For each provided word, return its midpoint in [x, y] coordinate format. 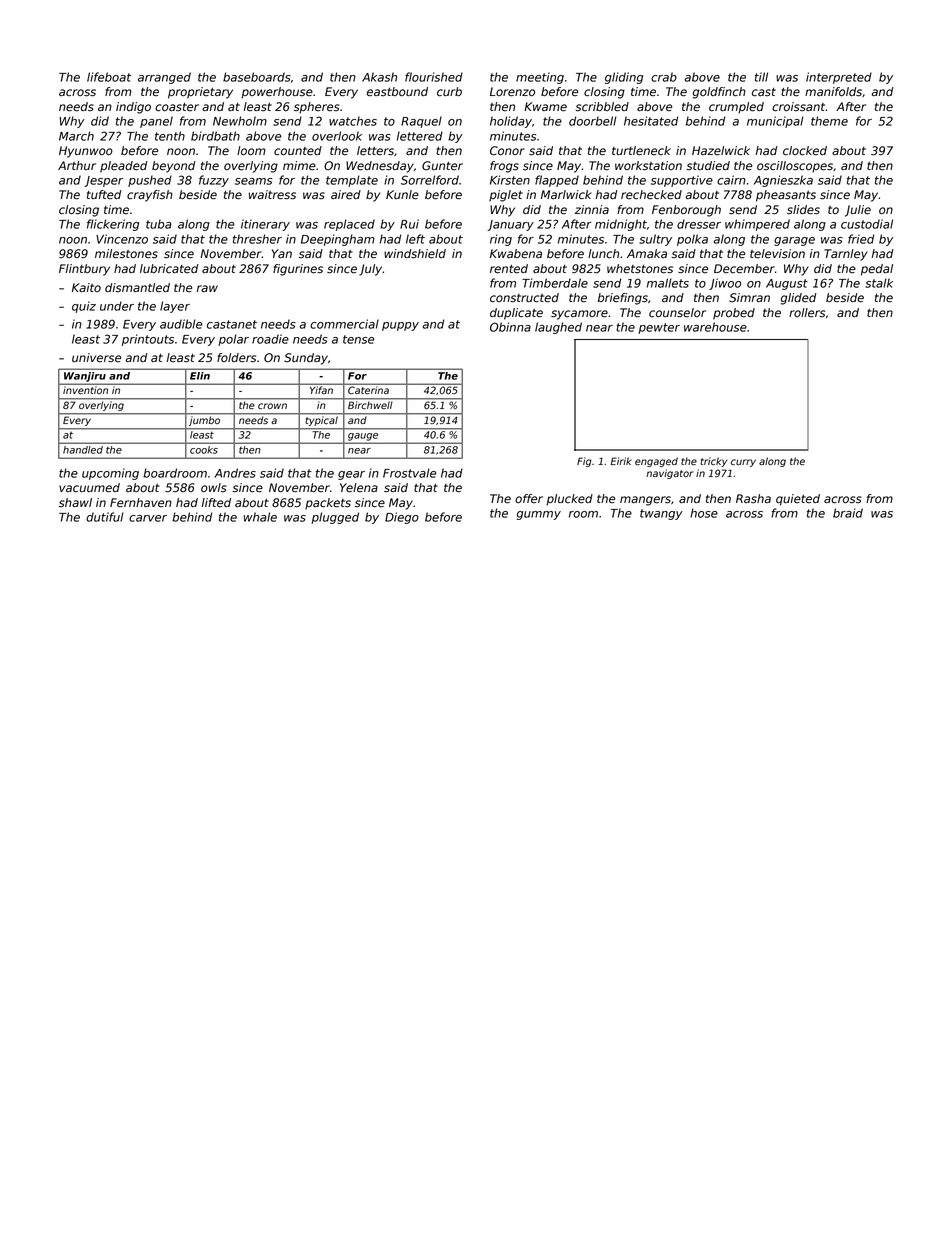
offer [529, 499]
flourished [434, 77]
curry [743, 463]
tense [358, 339]
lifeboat [109, 77]
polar [233, 340]
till [761, 77]
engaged [656, 462]
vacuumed [89, 488]
